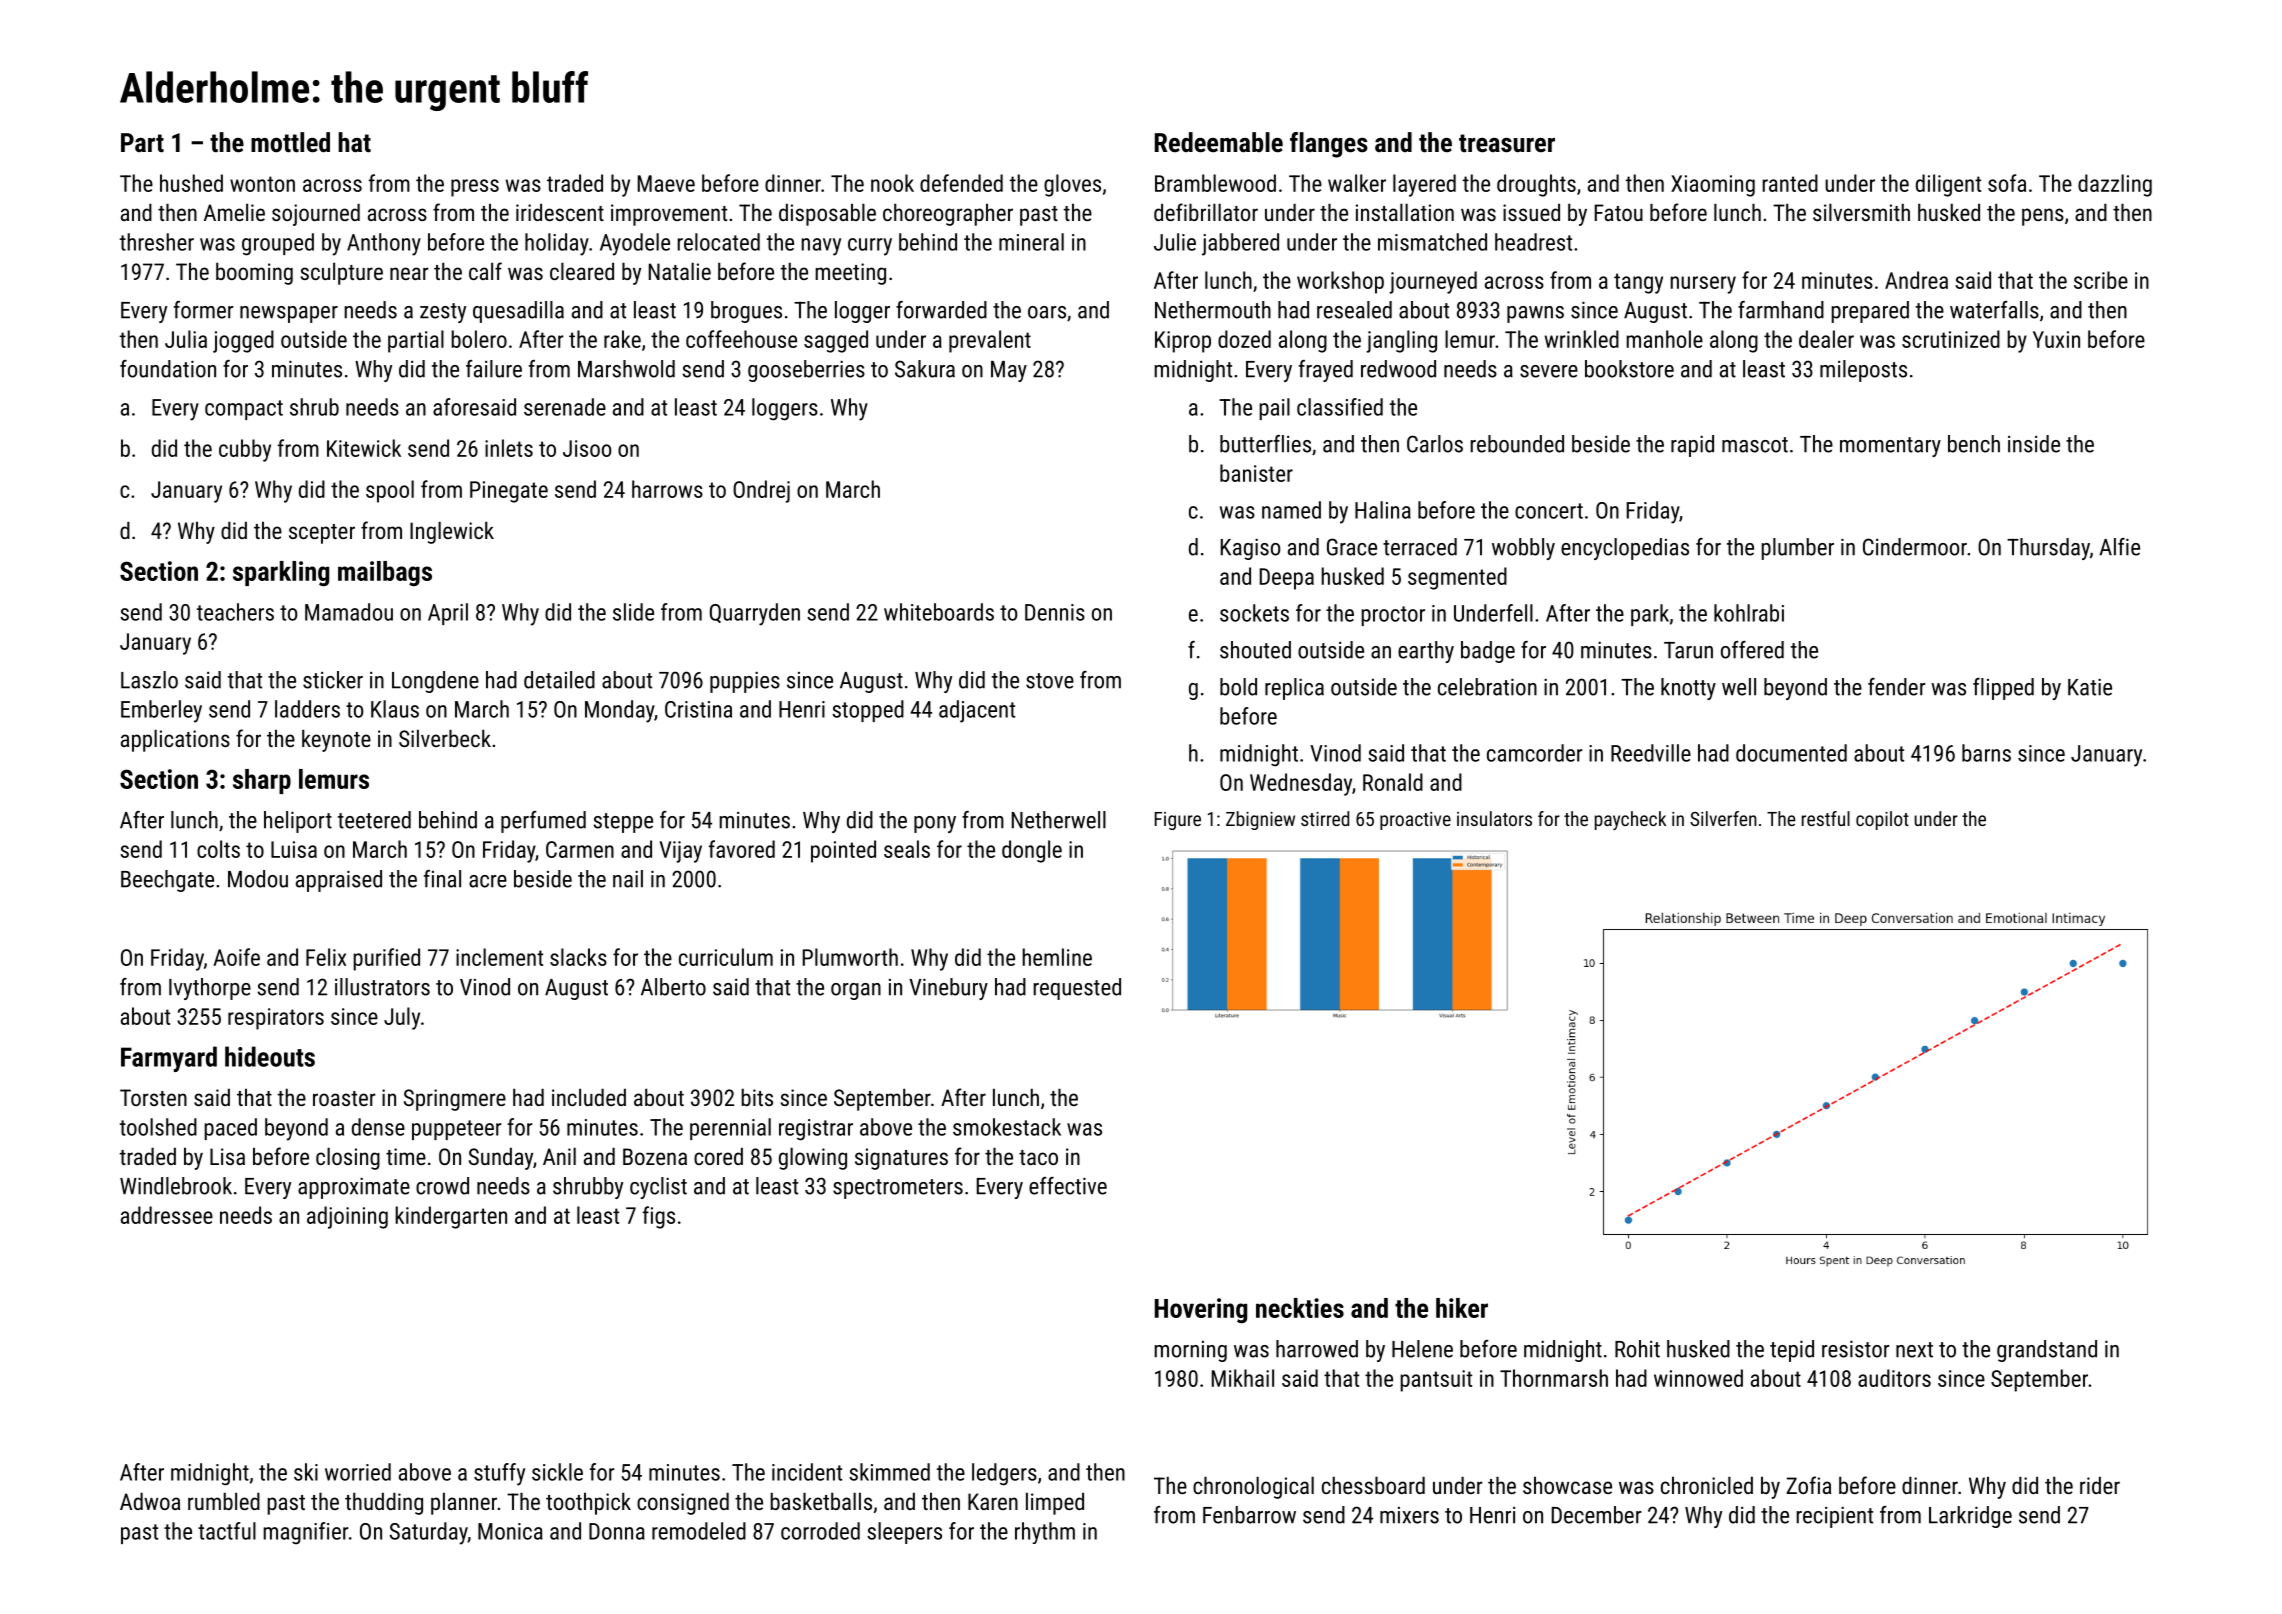 Image resolution: width=2282 pixels, height=1614 pixels. Describe the element at coordinates (1415, 821) in the document. I see `proactive` at that location.
